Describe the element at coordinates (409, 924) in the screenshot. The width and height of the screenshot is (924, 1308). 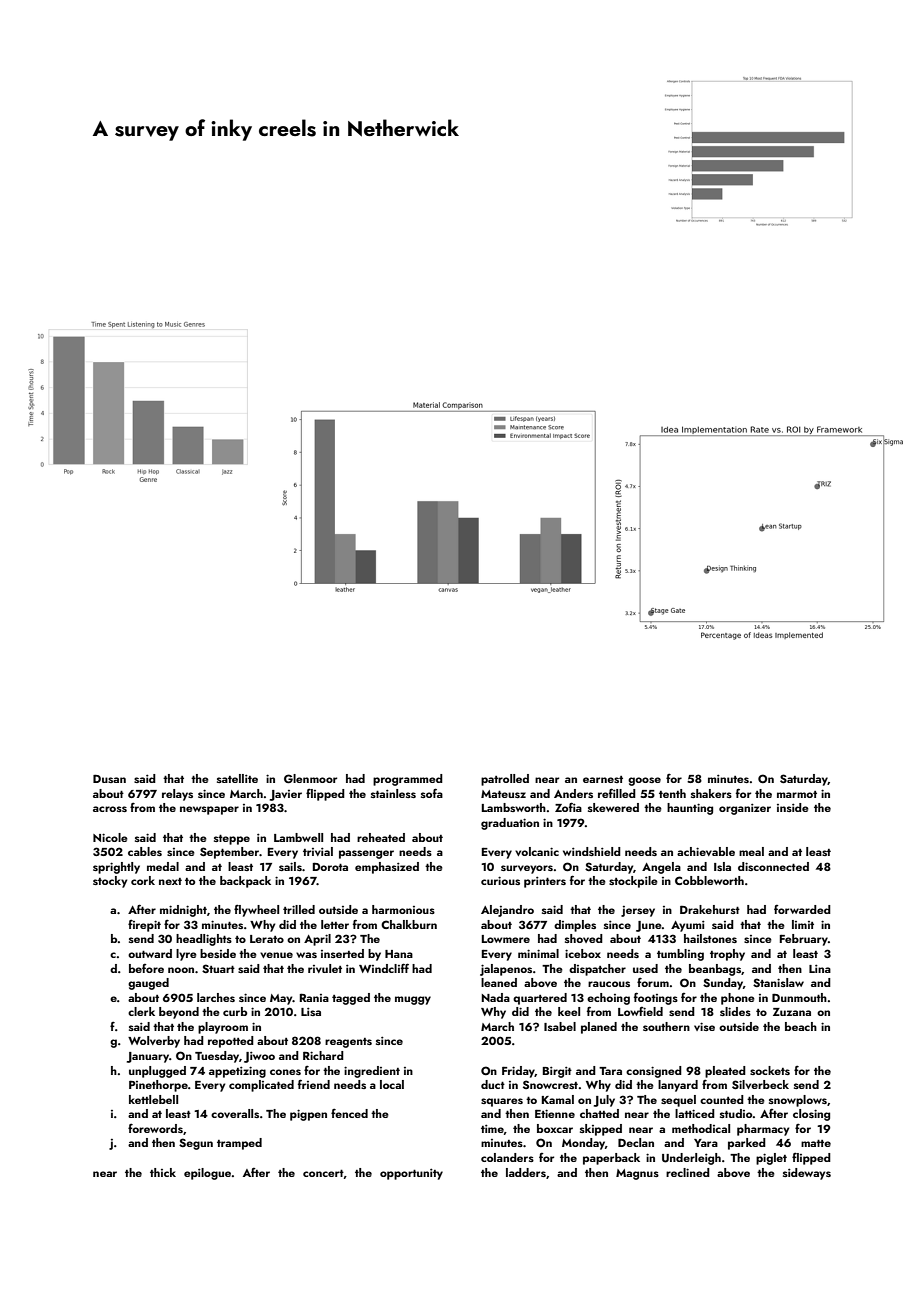
I see `Chalkburn` at that location.
